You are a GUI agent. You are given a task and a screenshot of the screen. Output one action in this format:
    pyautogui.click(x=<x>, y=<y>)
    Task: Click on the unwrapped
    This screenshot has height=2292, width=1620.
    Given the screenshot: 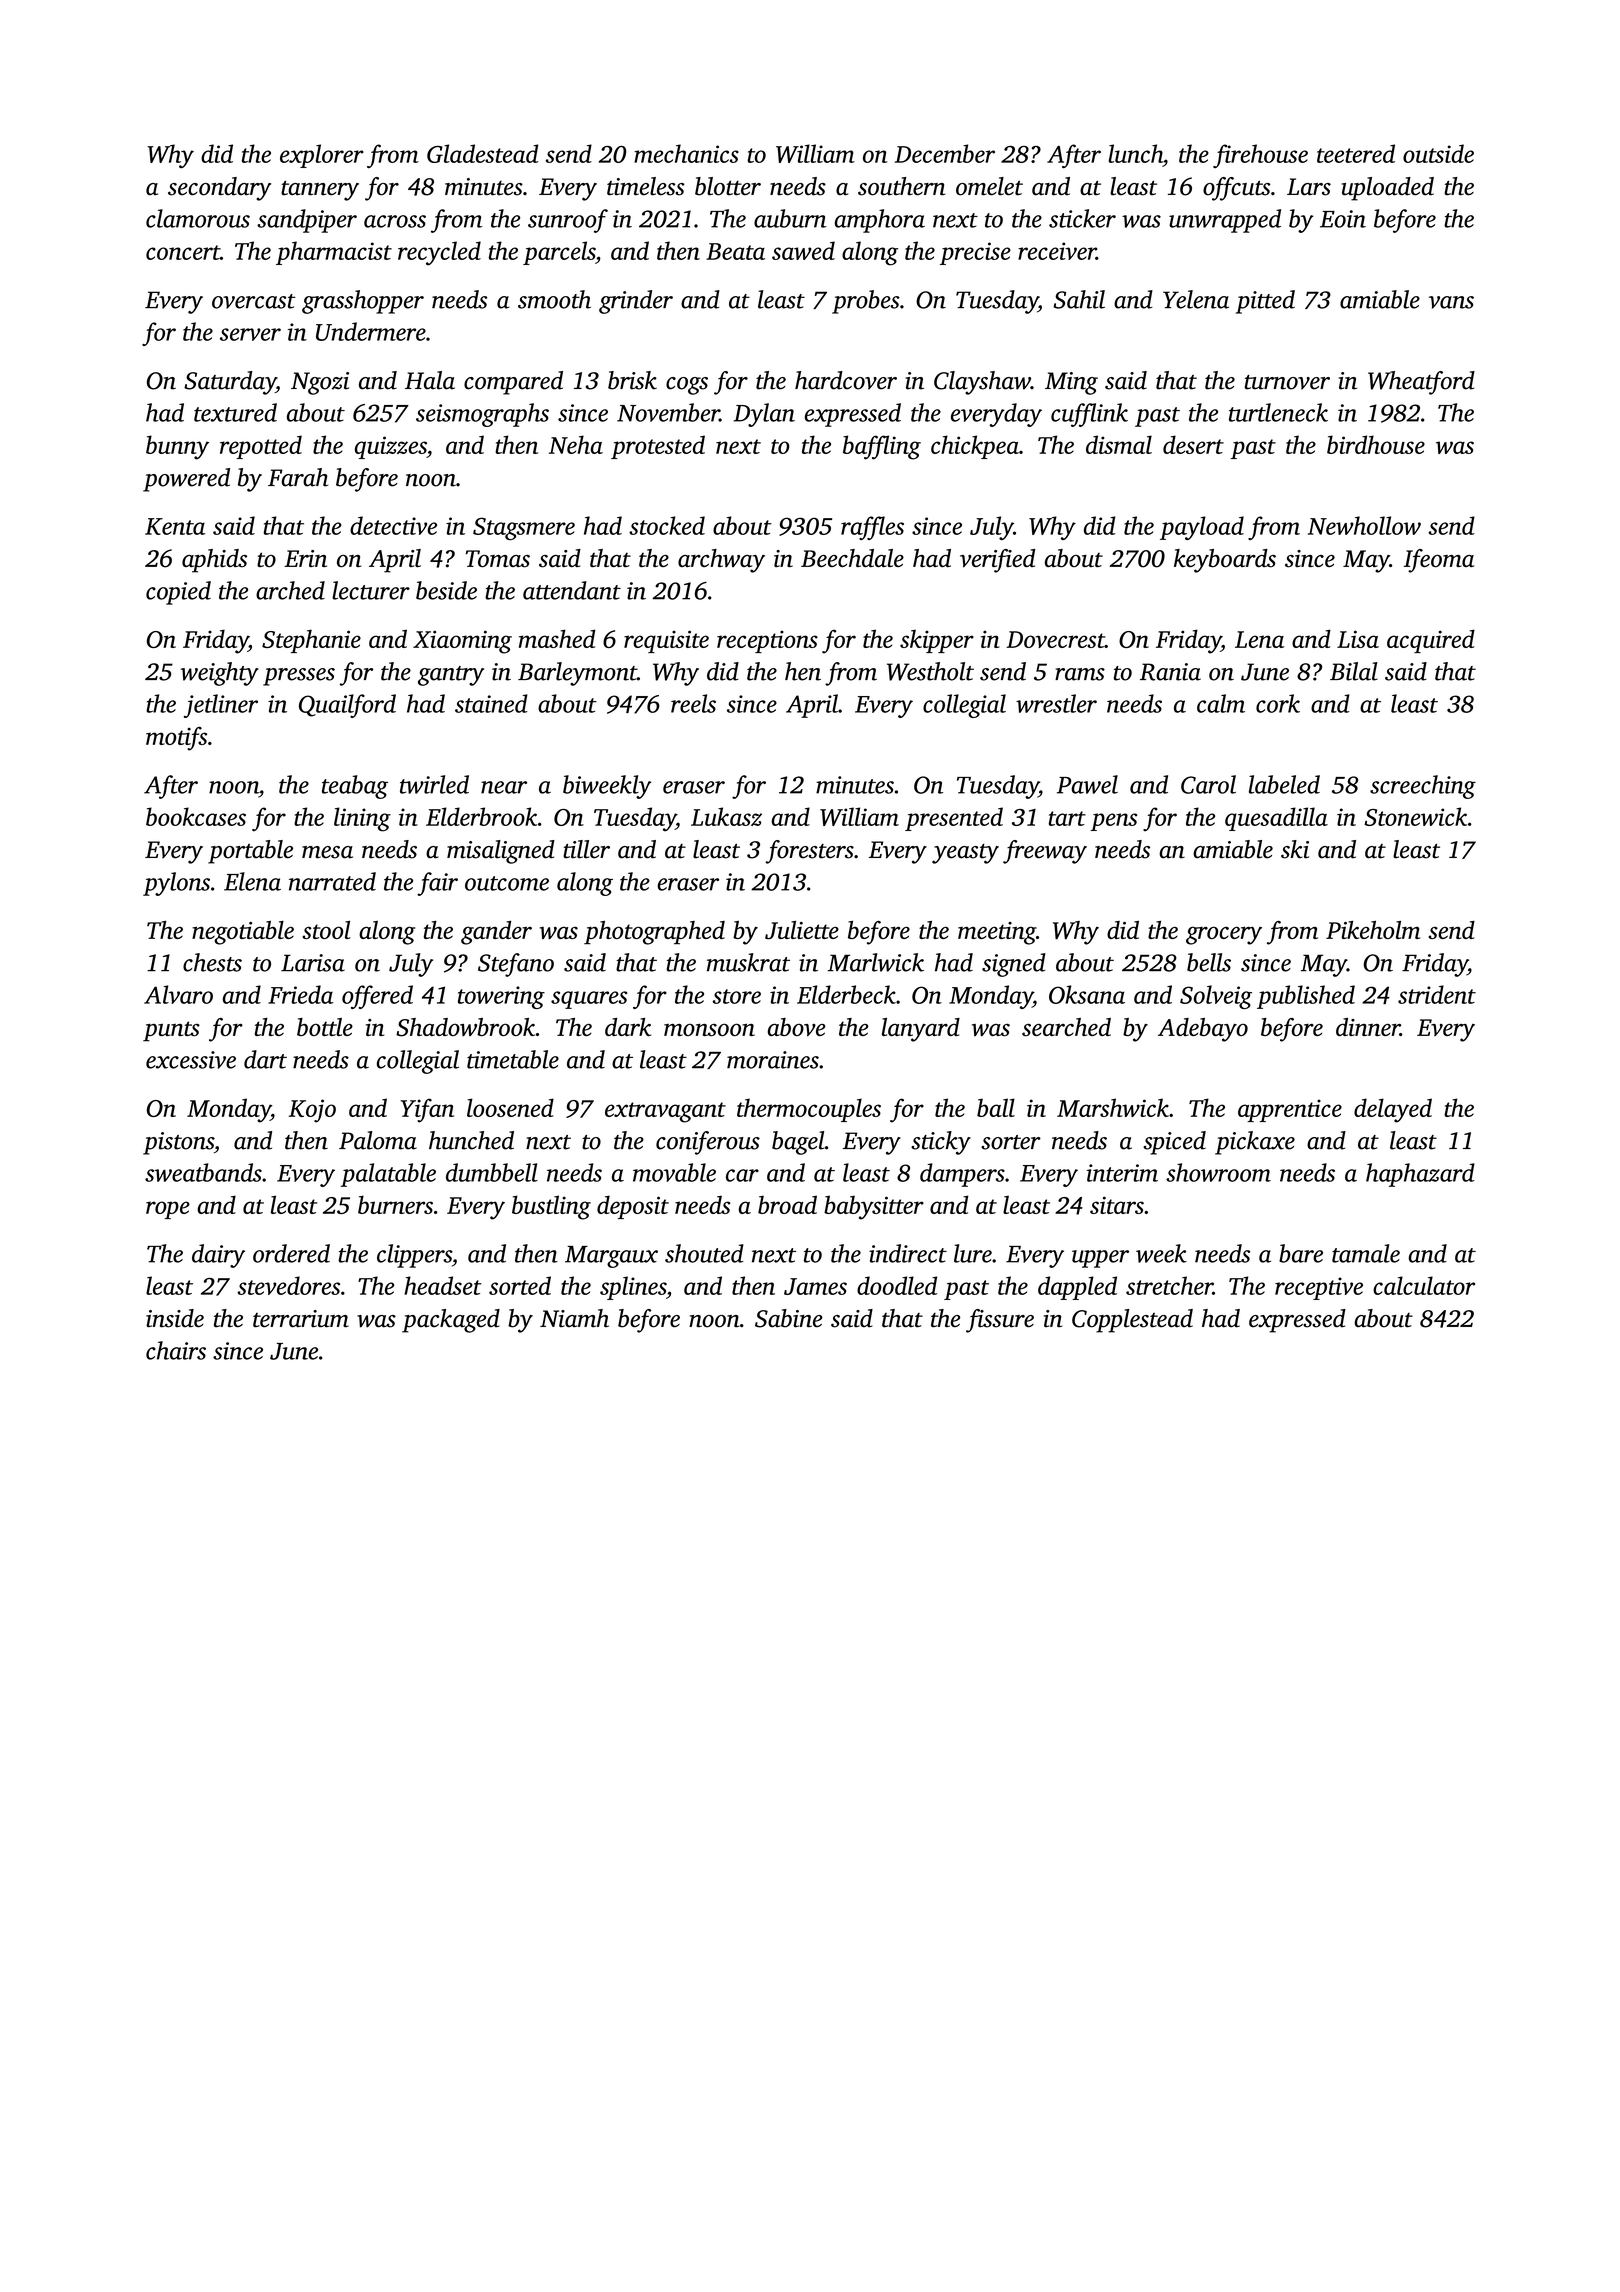 What is the action you would take?
    pyautogui.click(x=1225, y=221)
